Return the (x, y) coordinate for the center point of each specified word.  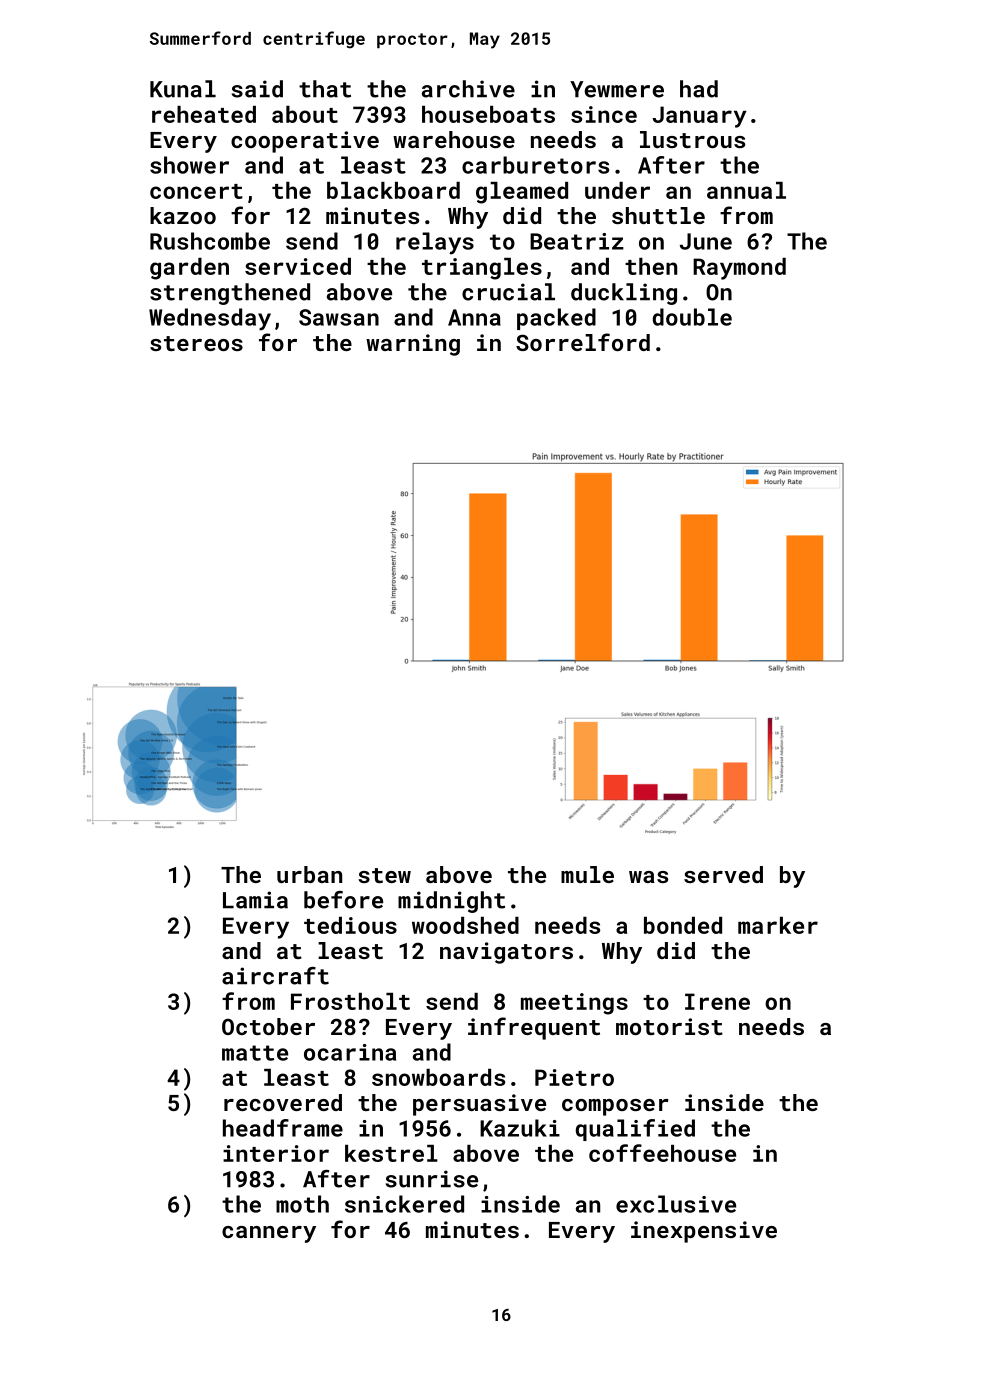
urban (309, 874)
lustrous (692, 139)
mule (587, 874)
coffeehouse (662, 1153)
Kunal (183, 89)
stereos (196, 343)
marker (778, 925)
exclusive (676, 1204)
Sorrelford (583, 342)
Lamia (255, 900)
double (692, 317)
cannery (269, 1234)
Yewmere (617, 89)
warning (413, 345)
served (723, 874)
